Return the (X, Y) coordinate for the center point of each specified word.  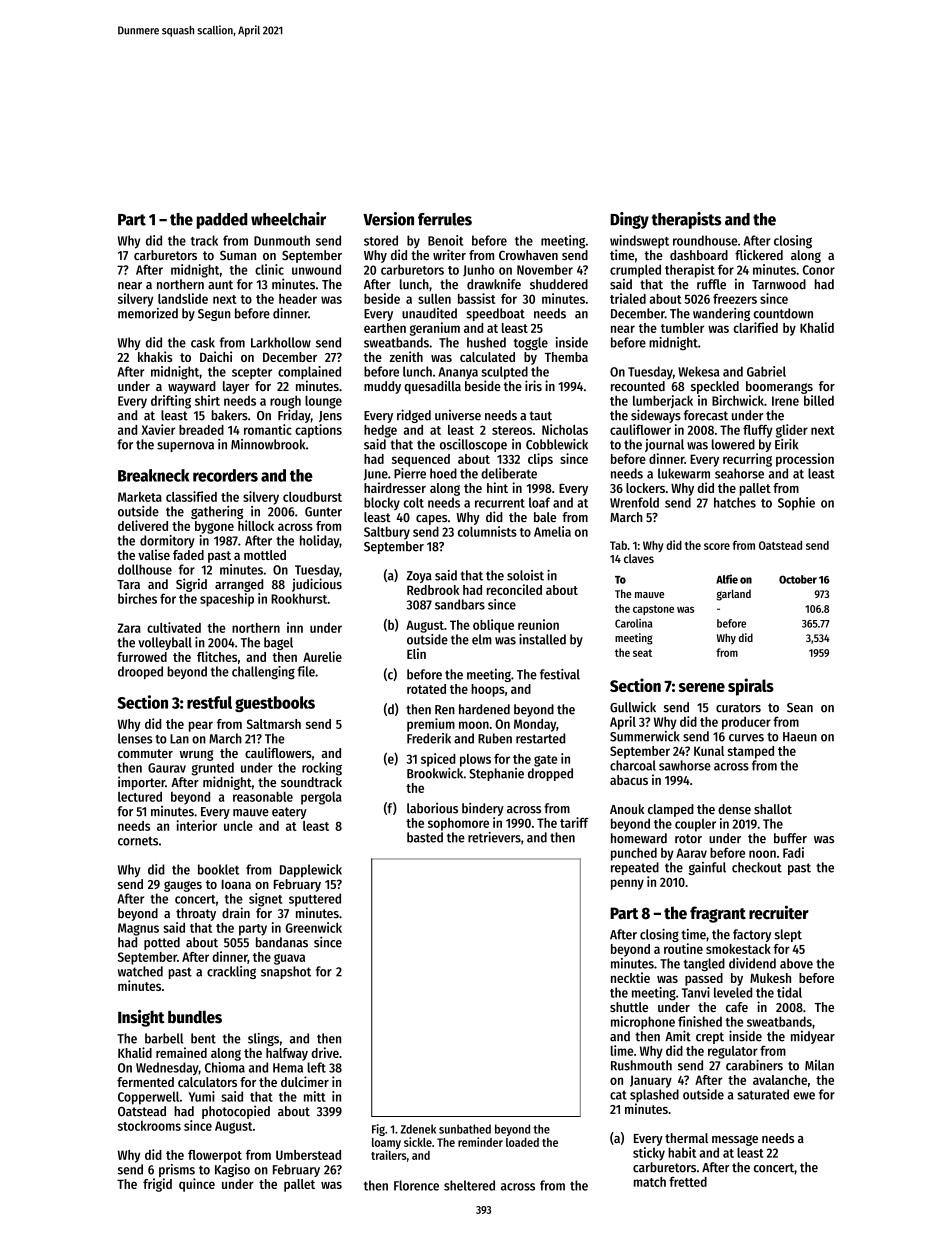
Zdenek (418, 1129)
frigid (157, 1185)
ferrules (445, 219)
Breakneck (153, 475)
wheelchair (288, 219)
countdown (783, 313)
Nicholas (565, 429)
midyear (813, 1037)
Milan (819, 1065)
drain (236, 912)
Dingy (629, 220)
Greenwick (314, 927)
